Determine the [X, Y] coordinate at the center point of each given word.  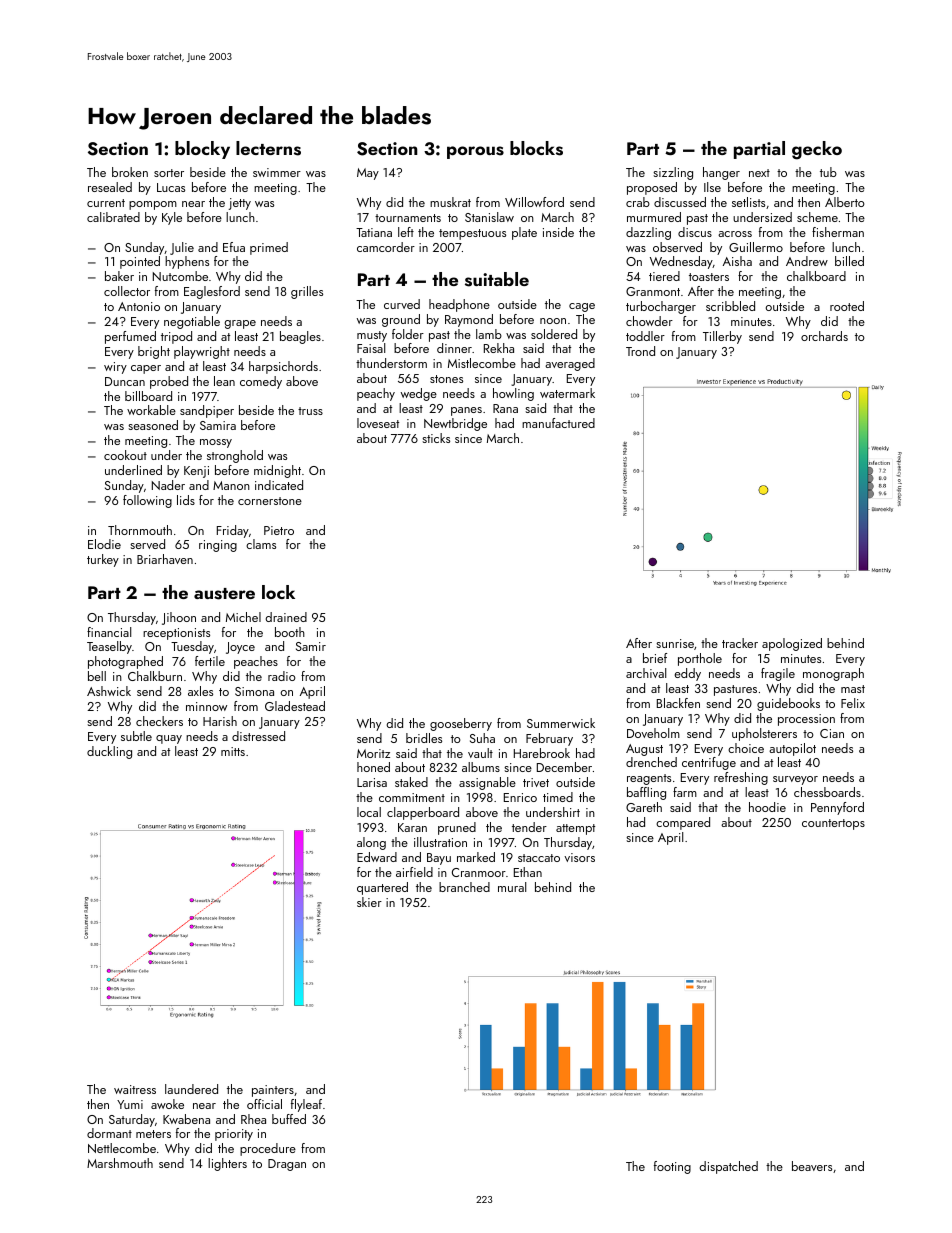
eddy [687, 674]
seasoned [153, 425]
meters [153, 1134]
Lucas [171, 187]
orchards [824, 336]
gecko [817, 150]
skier [369, 902]
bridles [424, 738]
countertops [833, 824]
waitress [135, 1089]
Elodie [104, 544]
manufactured [558, 423]
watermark [567, 393]
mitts [233, 751]
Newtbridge [455, 424]
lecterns [268, 148]
